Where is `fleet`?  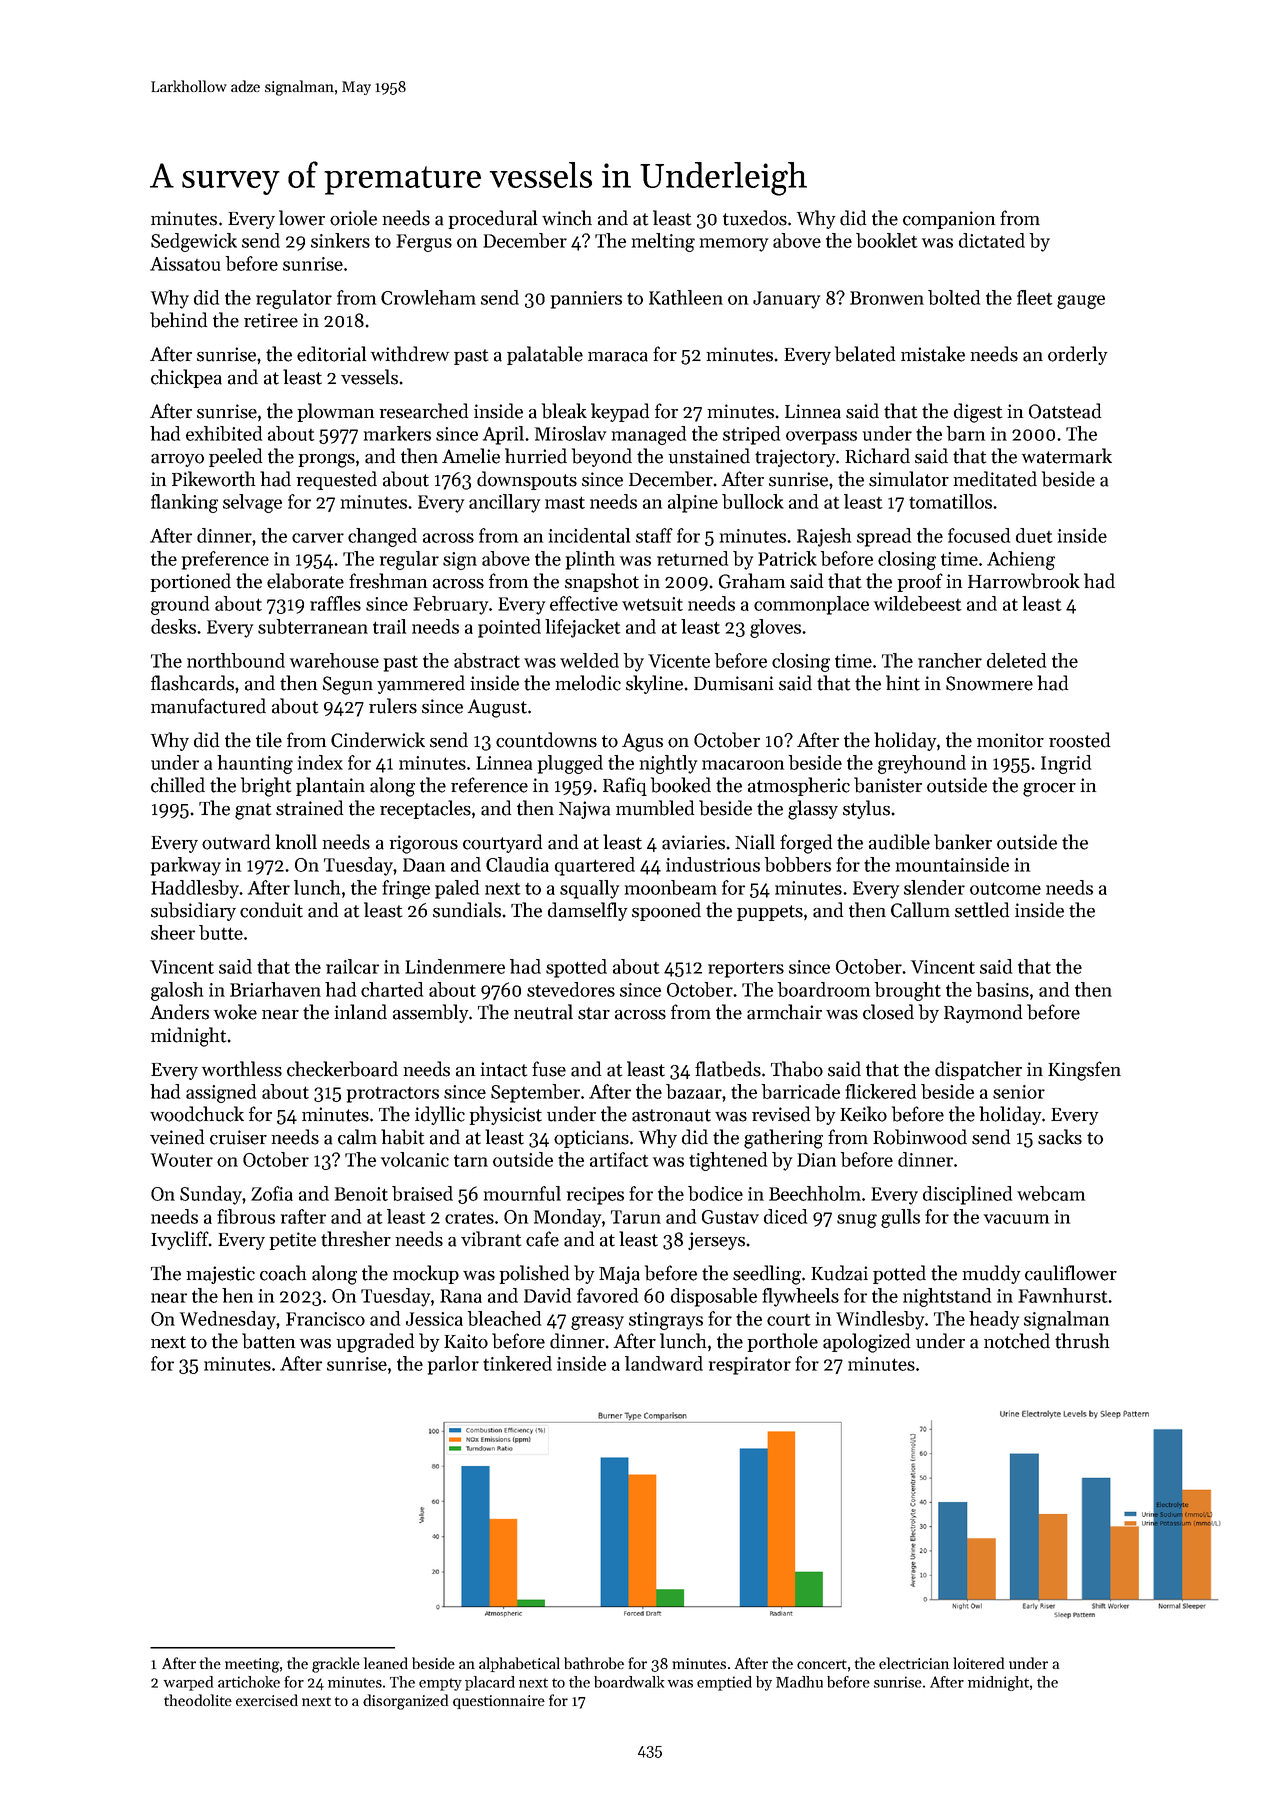
fleet is located at coordinates (1035, 297).
